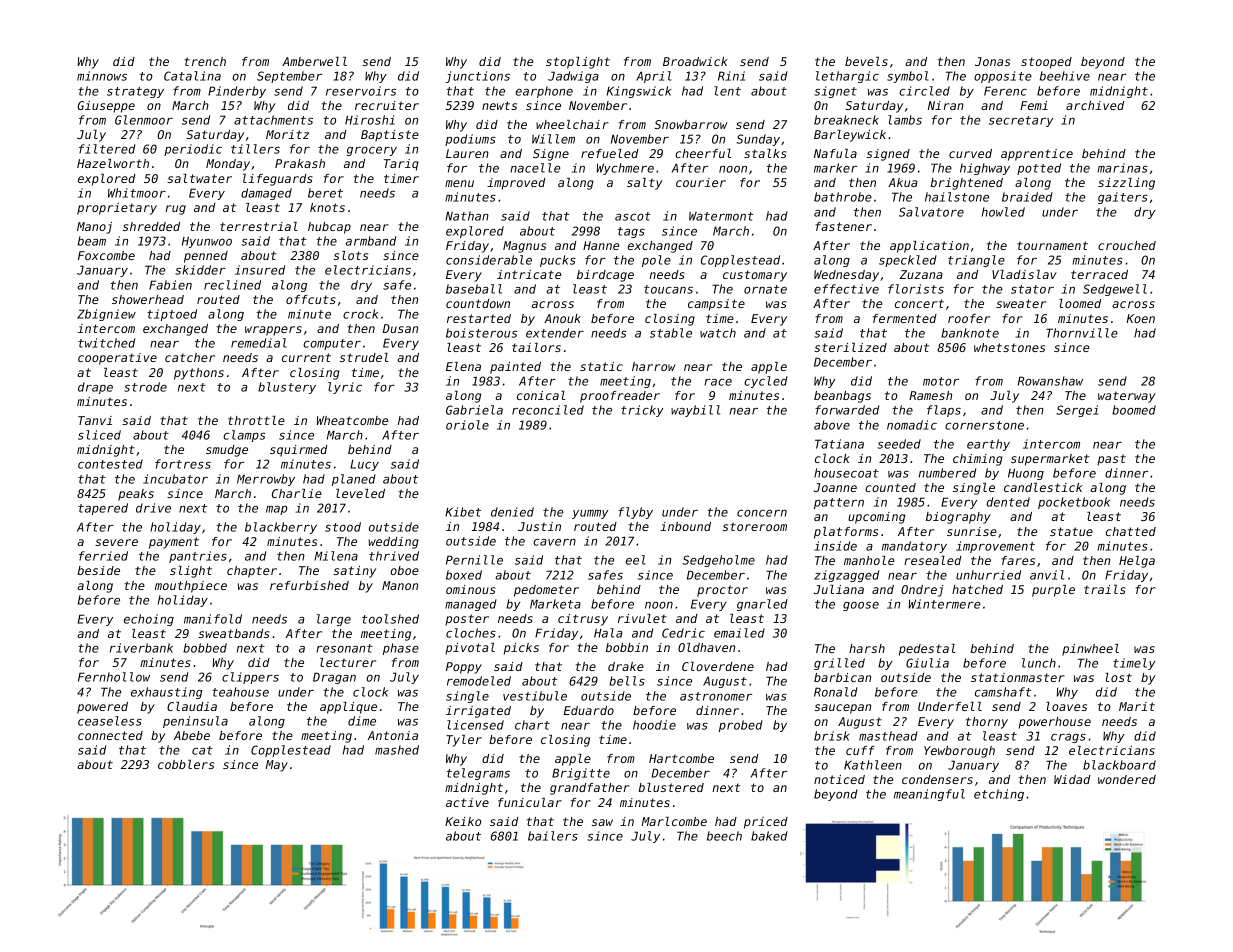 This document has height=952, width=1233. I want to click on trench, so click(205, 61).
